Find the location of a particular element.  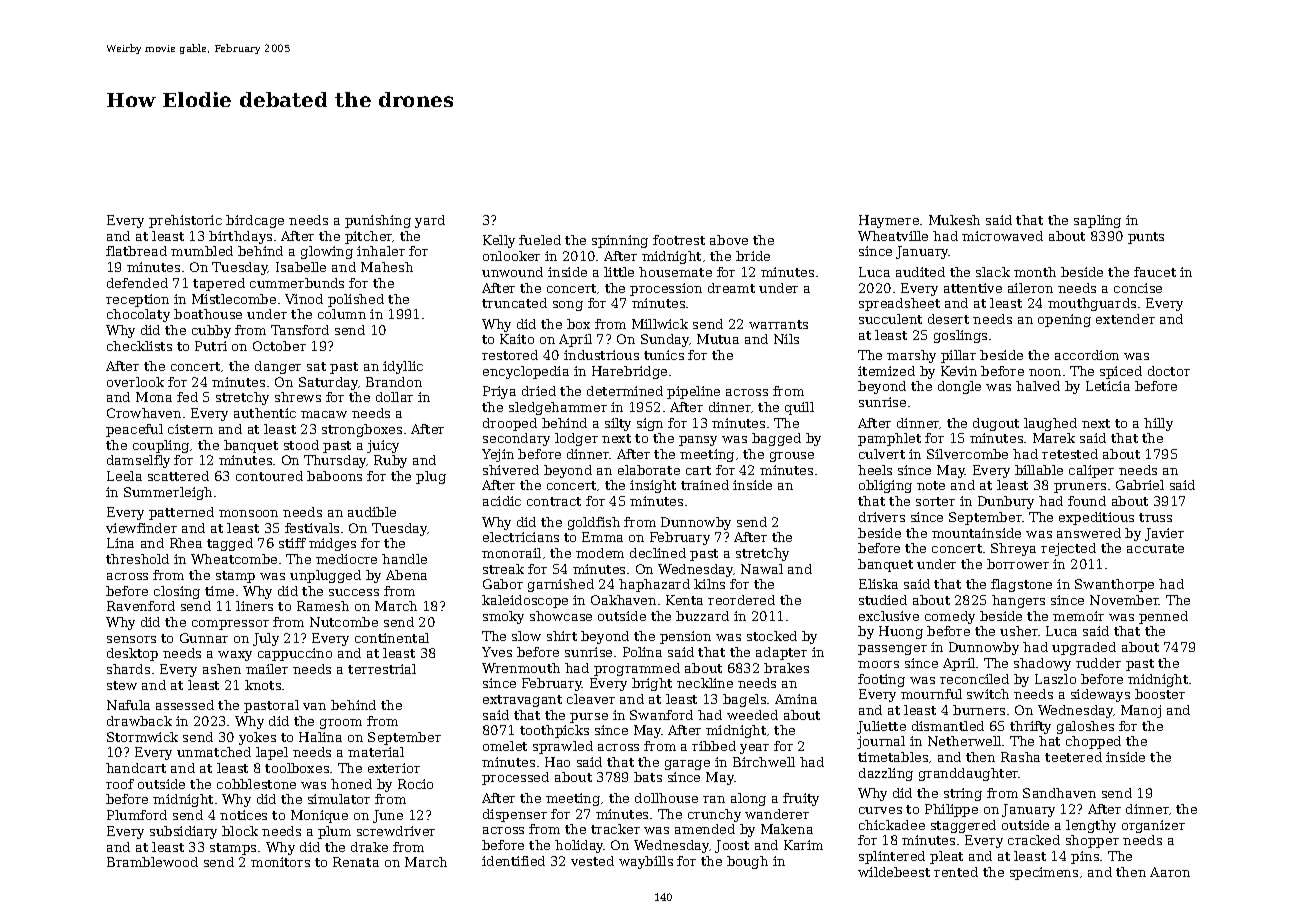

notices is located at coordinates (243, 815).
